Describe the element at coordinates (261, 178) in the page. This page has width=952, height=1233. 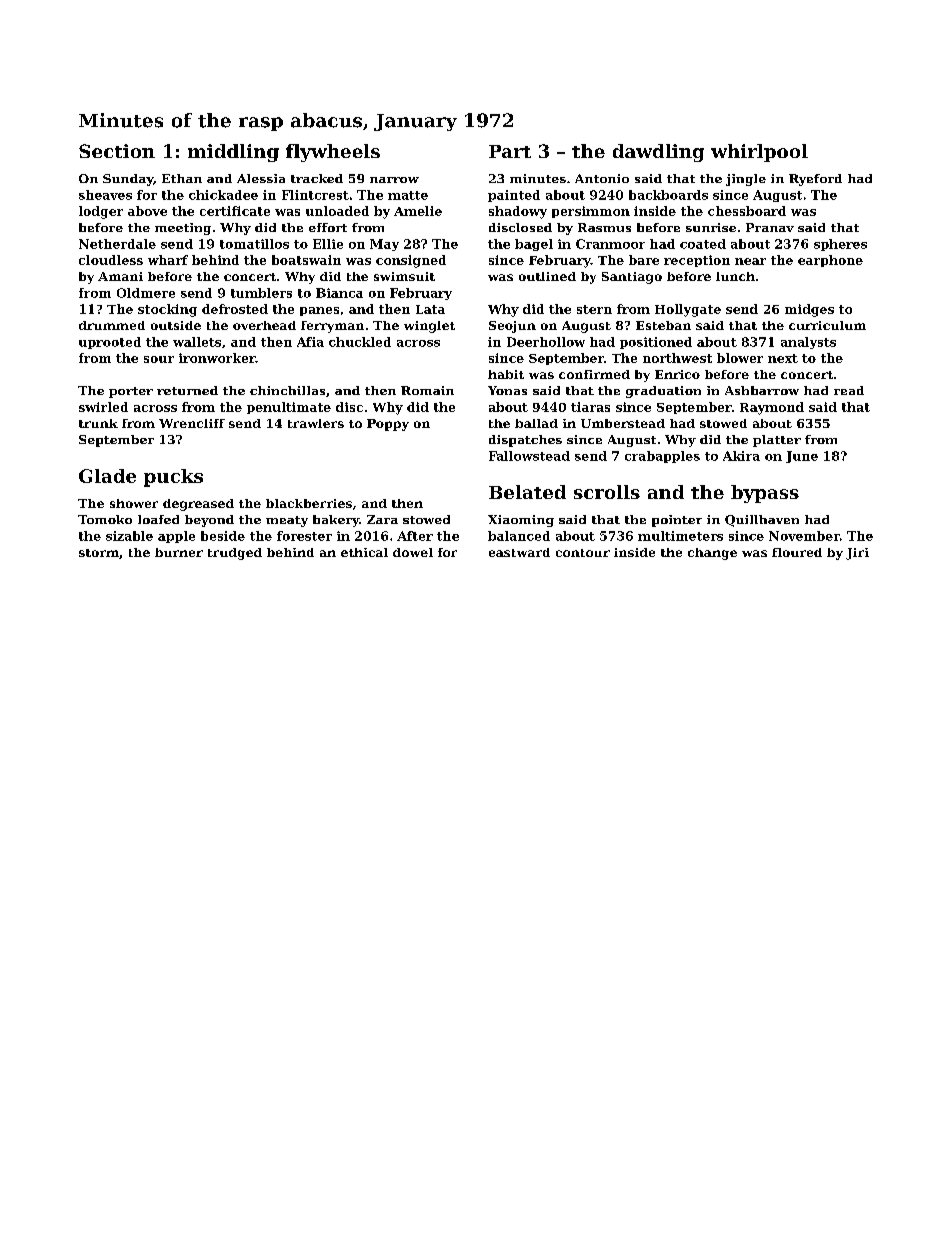
I see `Alessia` at that location.
